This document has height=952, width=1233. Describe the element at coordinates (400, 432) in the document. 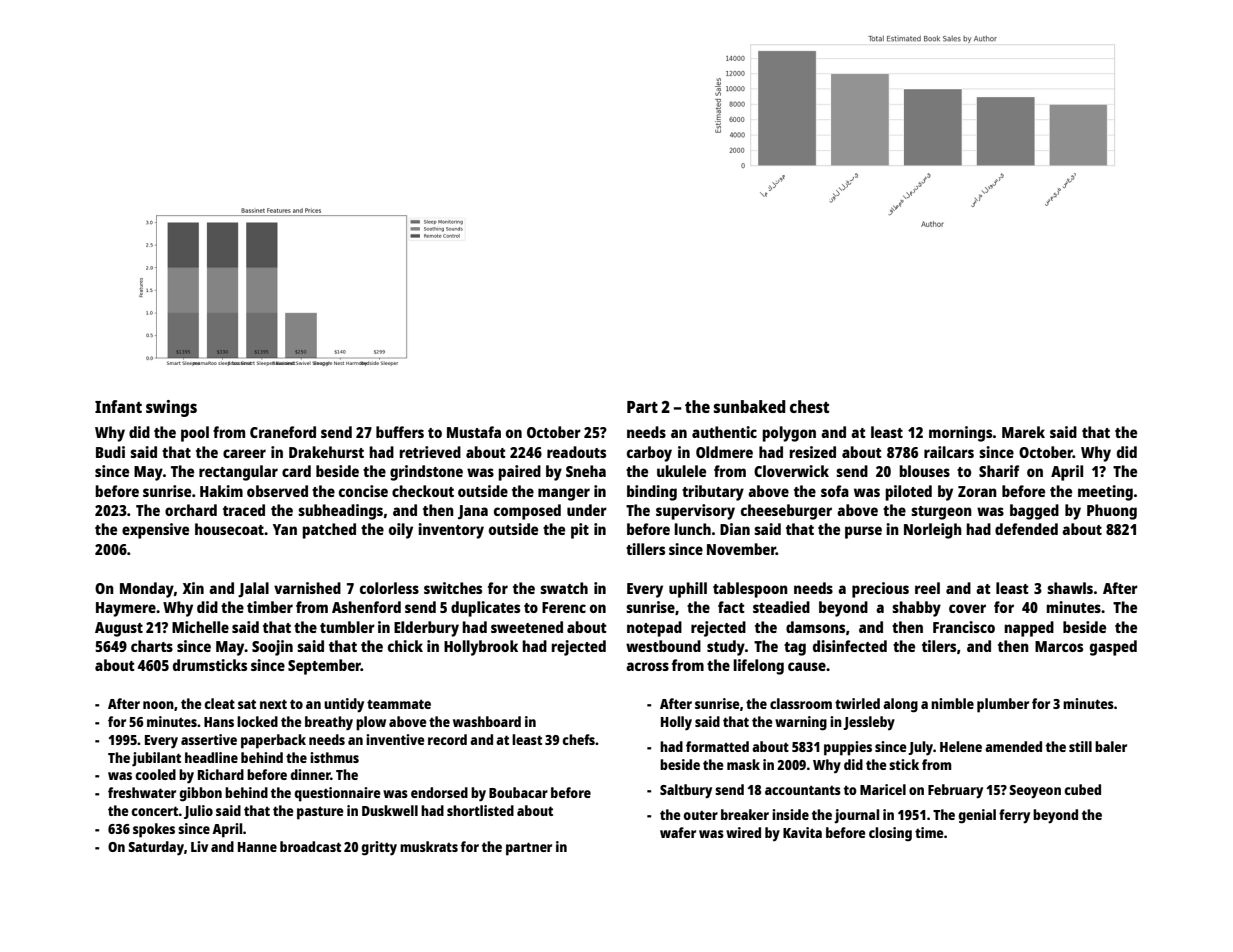

I see `buffers` at that location.
